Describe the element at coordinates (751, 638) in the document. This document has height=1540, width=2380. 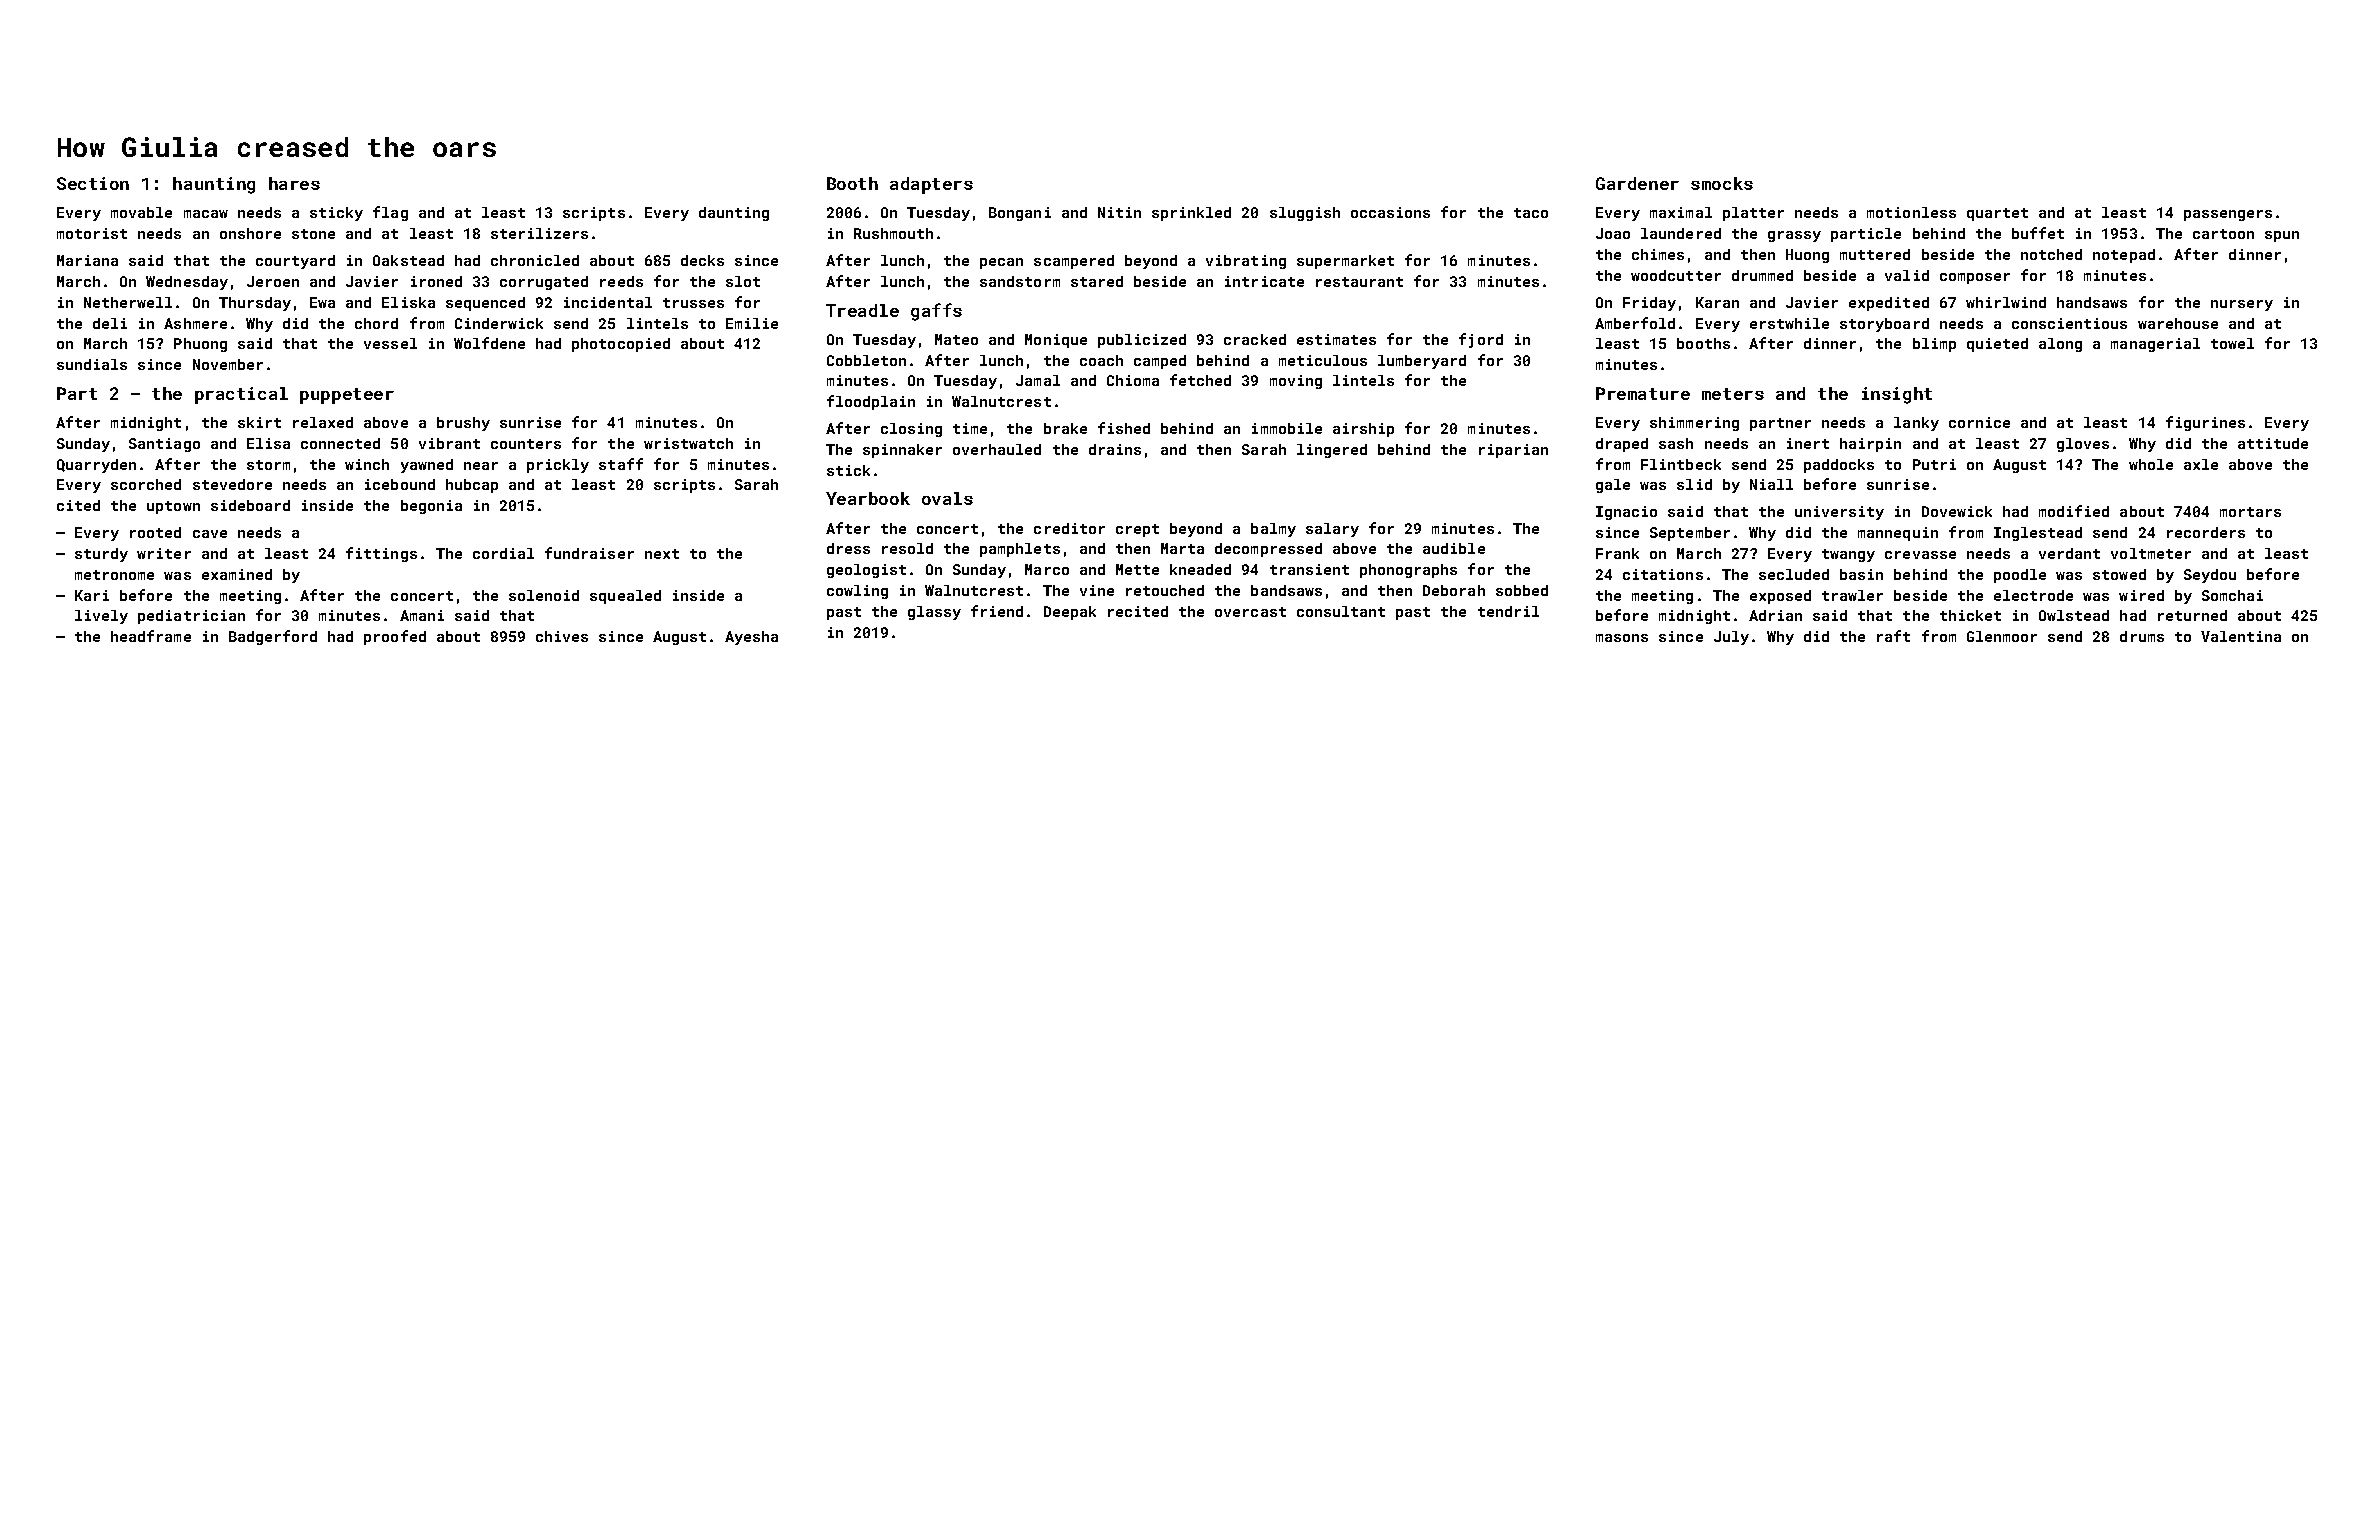
I see `Ayesha` at that location.
